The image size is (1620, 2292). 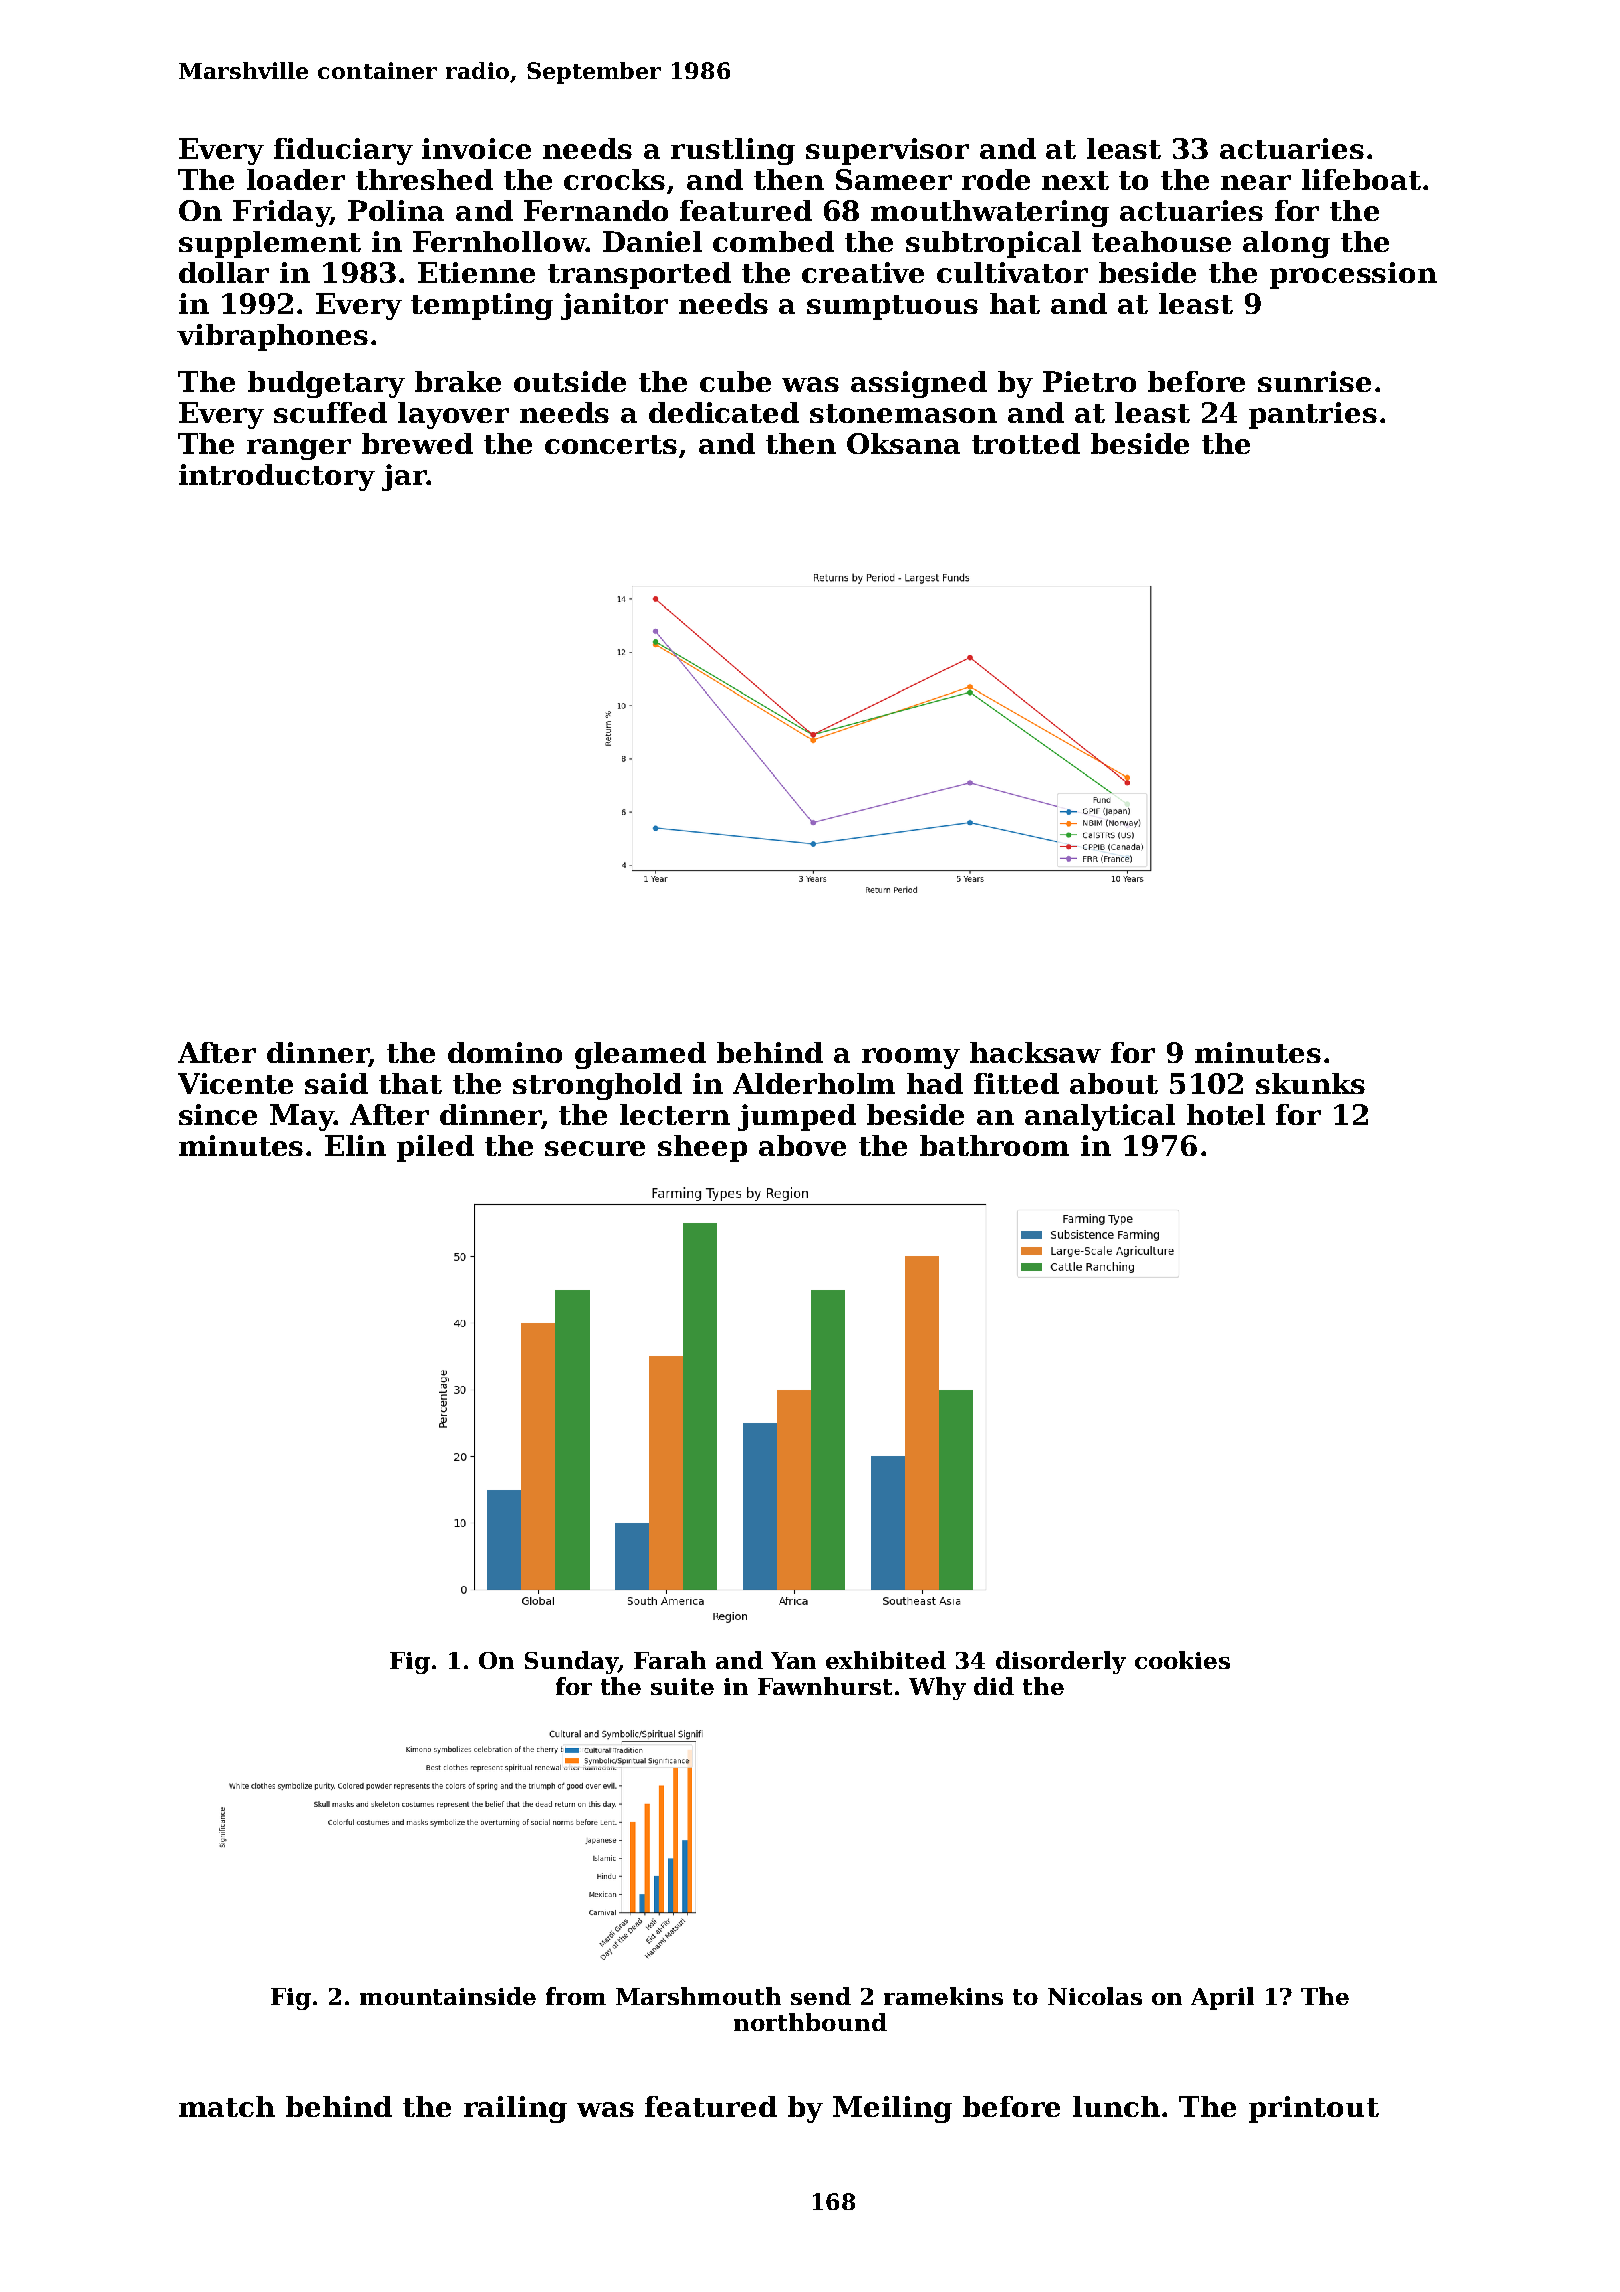 What do you see at coordinates (1310, 1083) in the screenshot?
I see `skunks` at bounding box center [1310, 1083].
